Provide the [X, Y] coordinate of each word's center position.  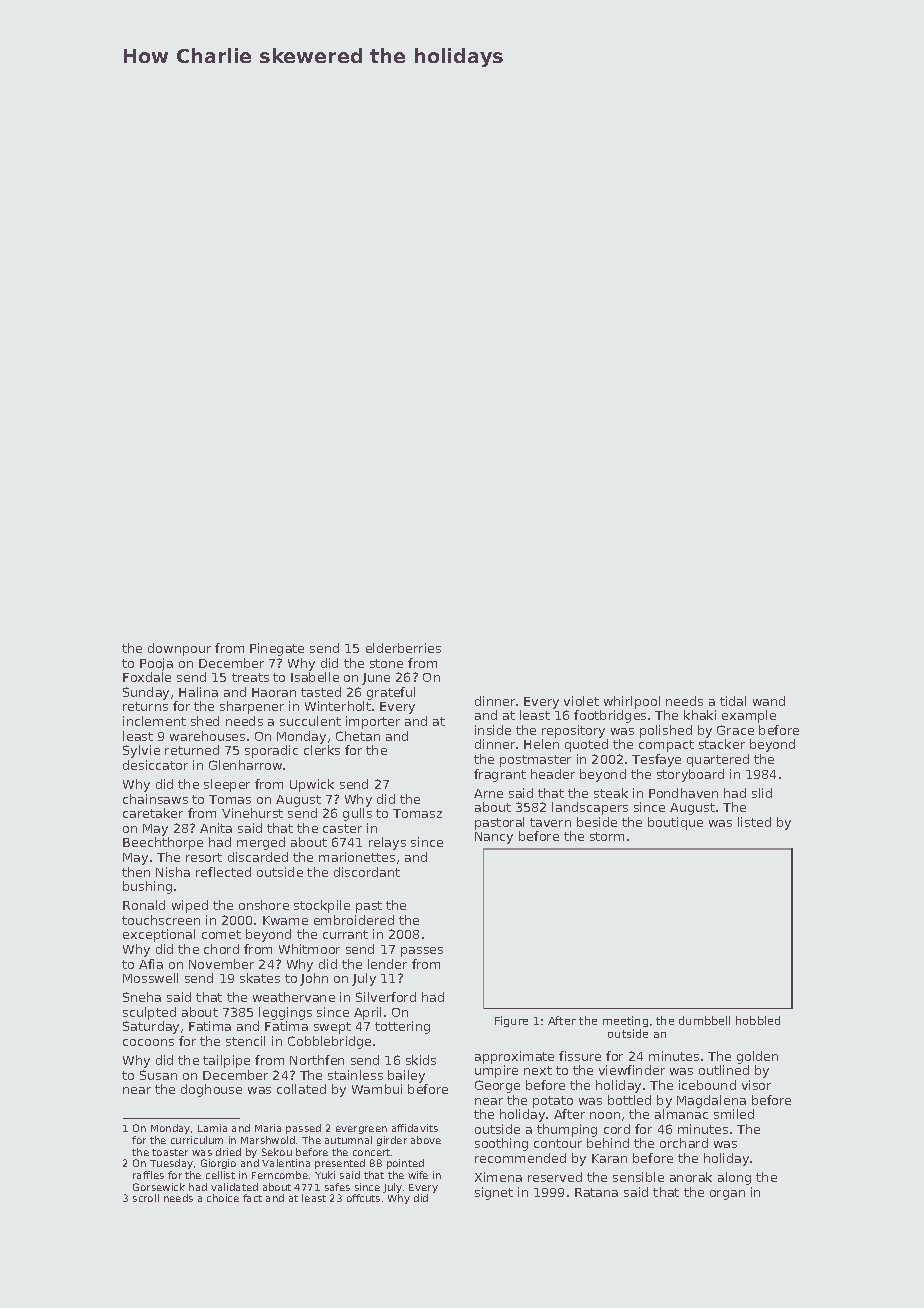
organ [727, 1195]
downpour [179, 649]
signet [494, 1193]
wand [769, 701]
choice [223, 1198]
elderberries [403, 648]
